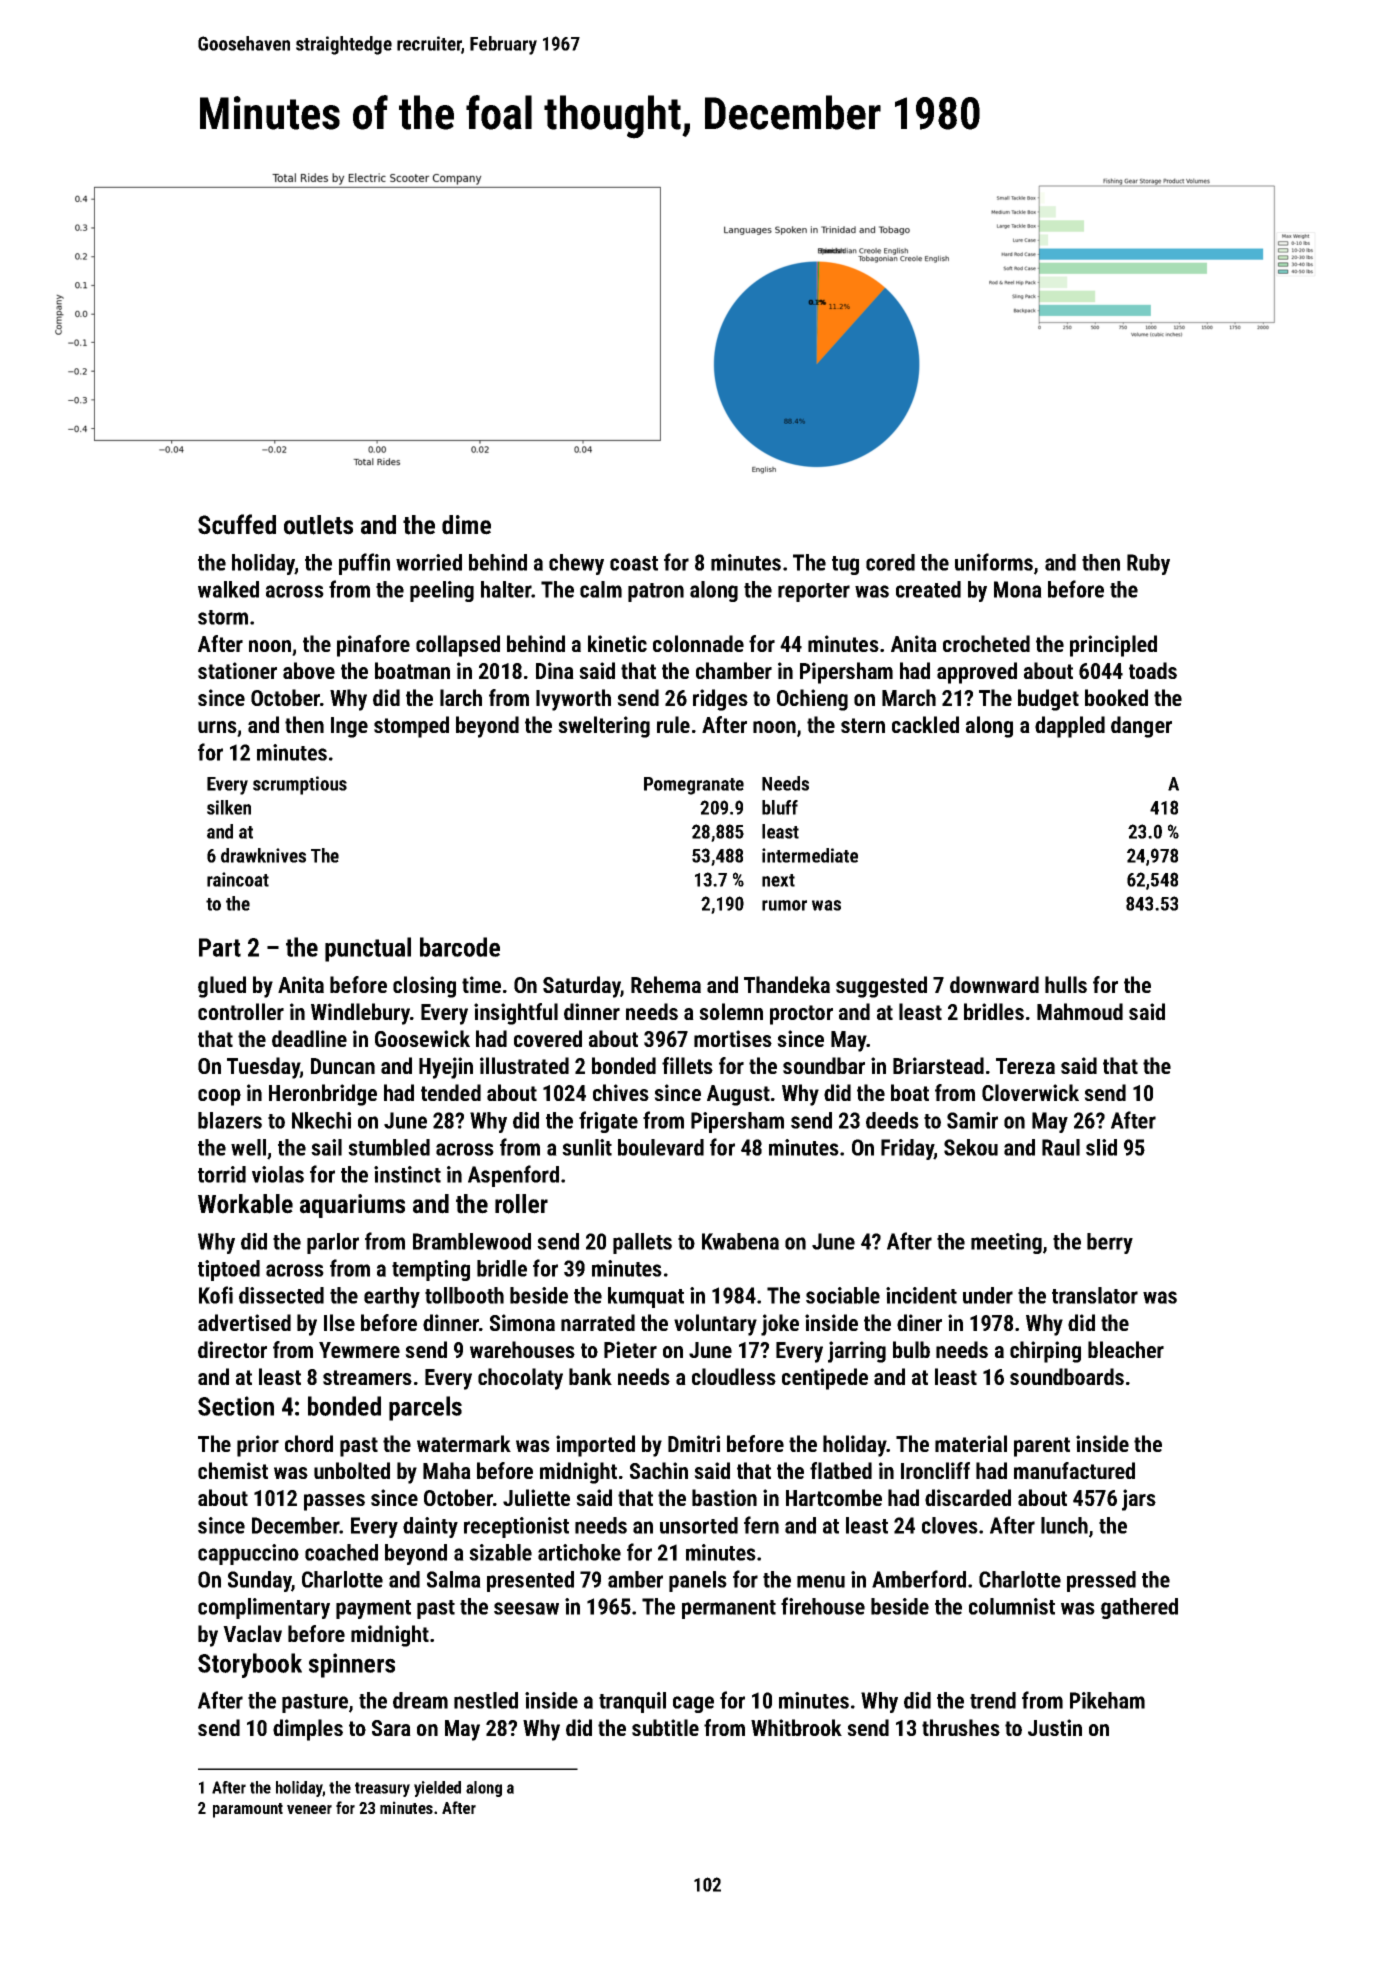 Image resolution: width=1386 pixels, height=1969 pixels. What do you see at coordinates (921, 1295) in the document?
I see `incident` at bounding box center [921, 1295].
